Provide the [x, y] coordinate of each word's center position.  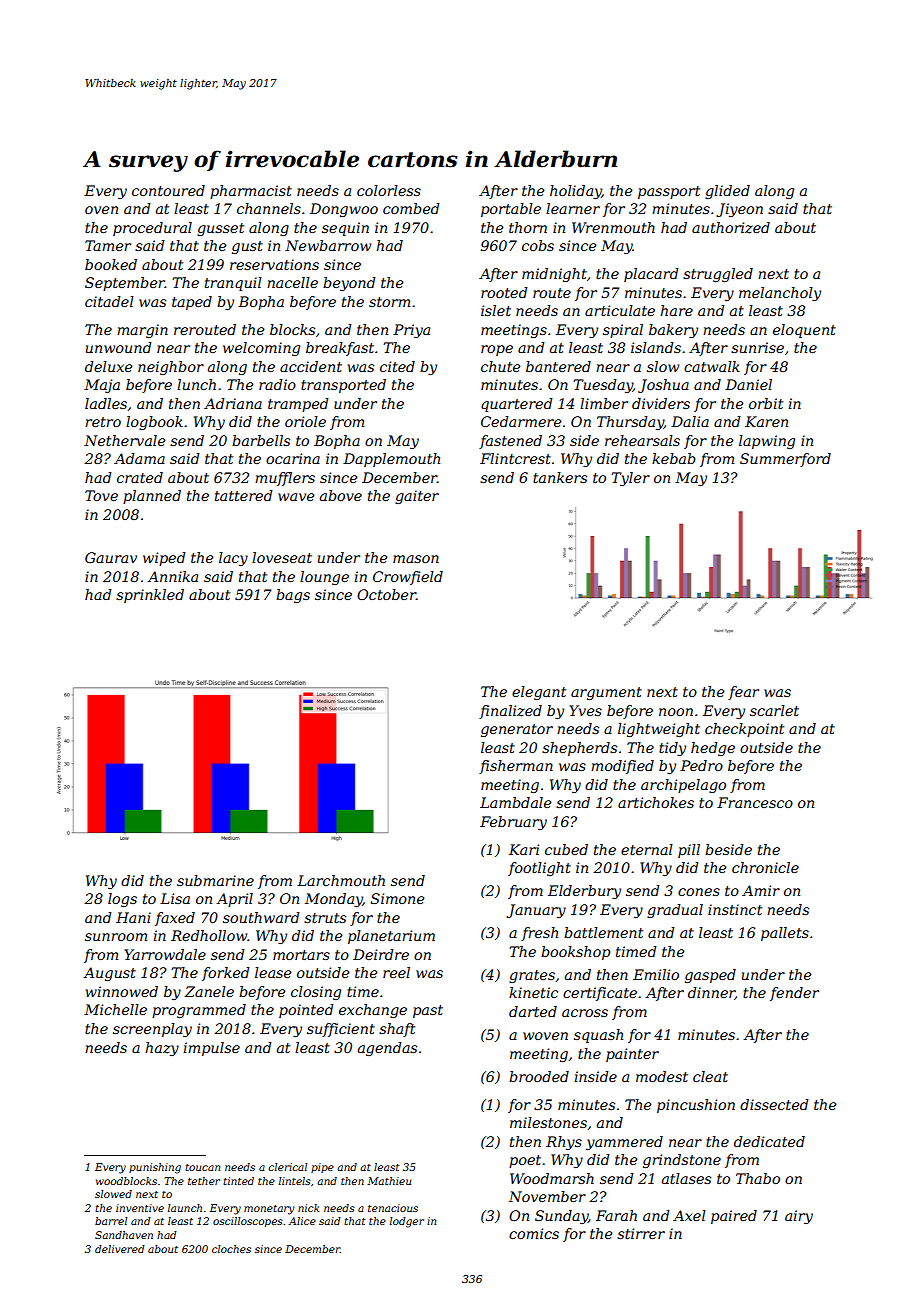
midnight [554, 275]
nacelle [292, 282]
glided [727, 192]
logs [122, 900]
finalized [510, 712]
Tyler [630, 479]
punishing [155, 1168]
